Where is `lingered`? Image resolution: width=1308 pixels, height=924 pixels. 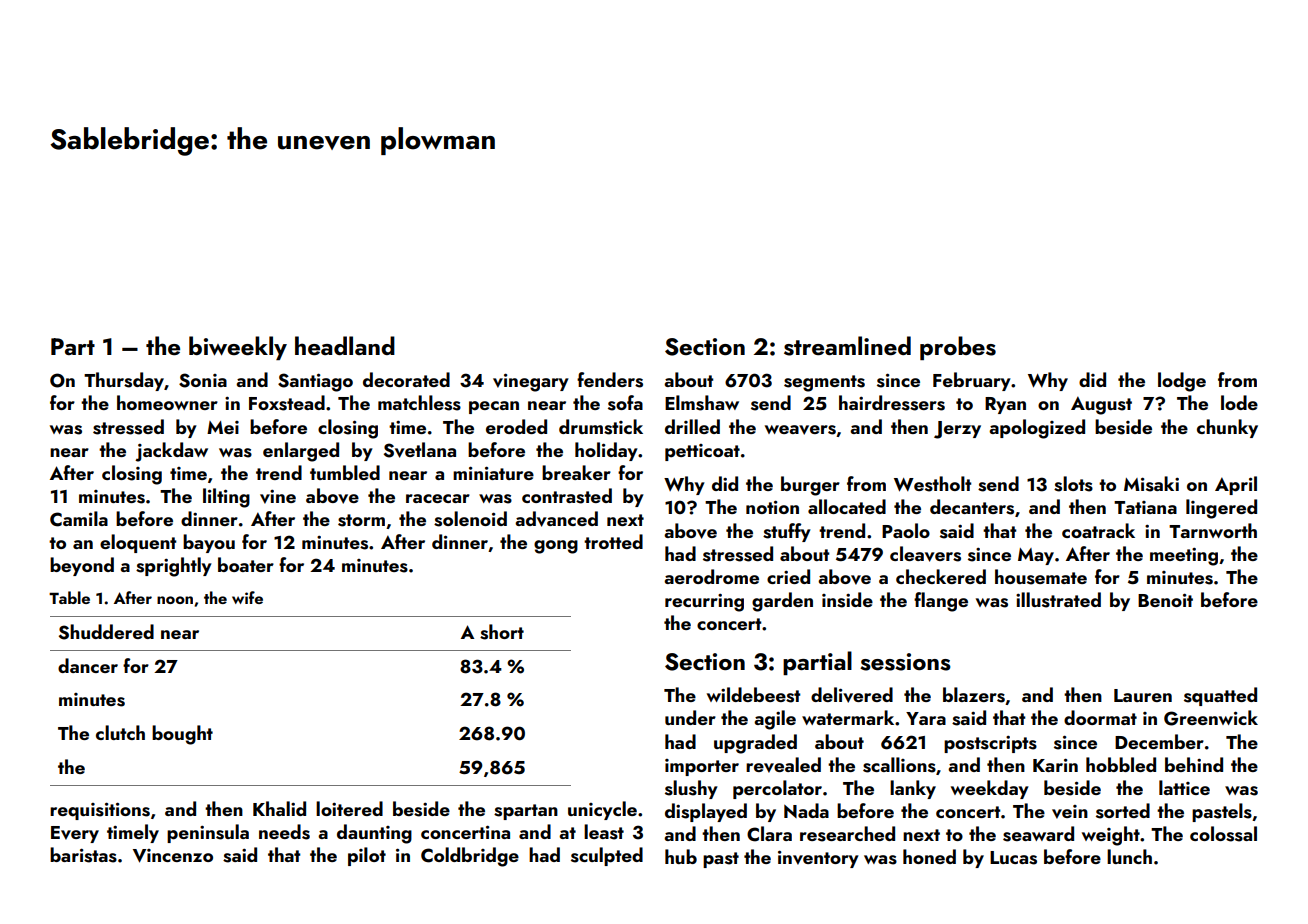
lingered is located at coordinates (1221, 509).
